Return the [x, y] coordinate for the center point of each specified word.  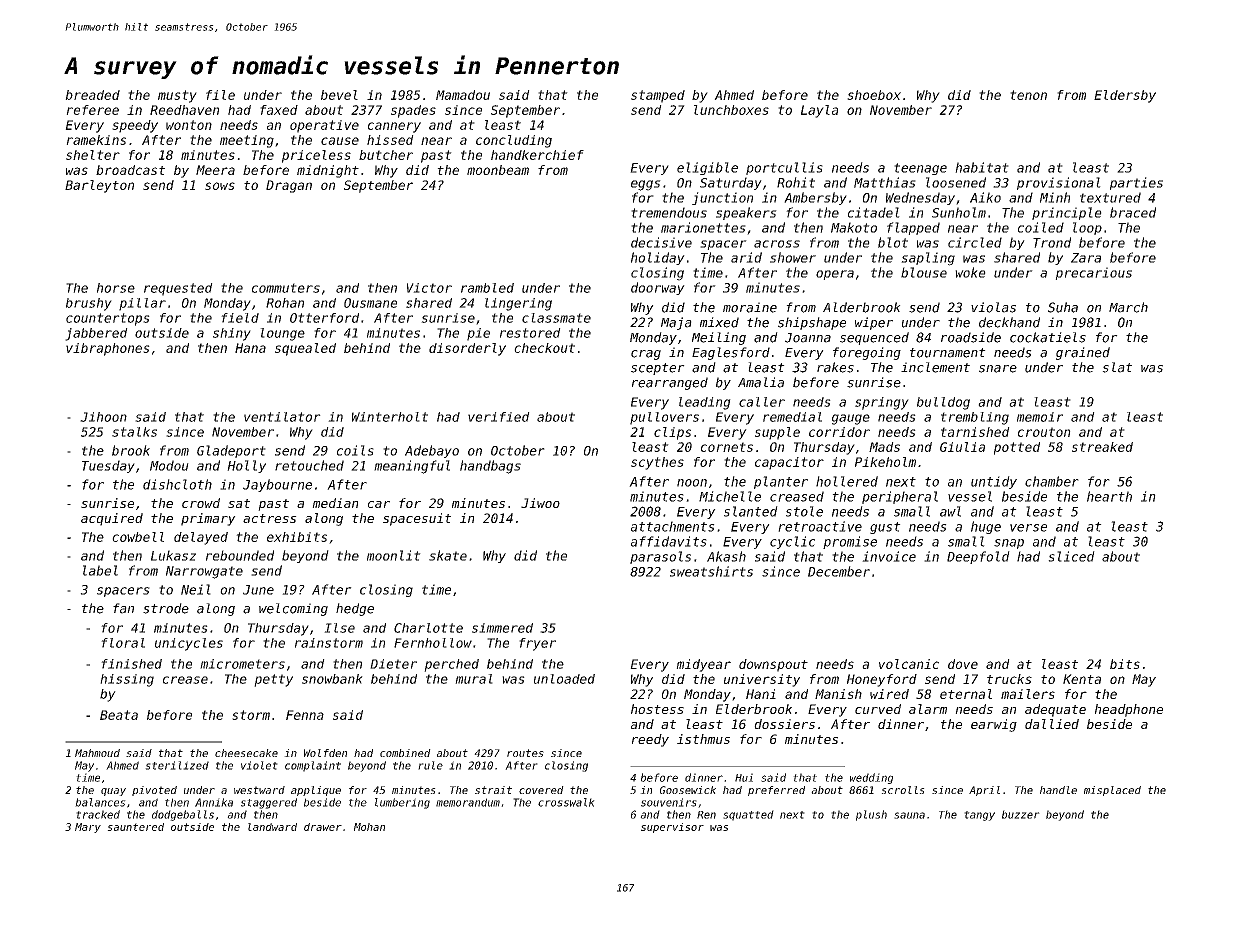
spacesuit [417, 519]
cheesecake [246, 753]
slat [1117, 367]
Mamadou [463, 95]
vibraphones [108, 349]
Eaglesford [731, 353]
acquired [112, 519]
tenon [1028, 95]
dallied [1052, 724]
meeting [247, 141]
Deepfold [978, 557]
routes [525, 753]
